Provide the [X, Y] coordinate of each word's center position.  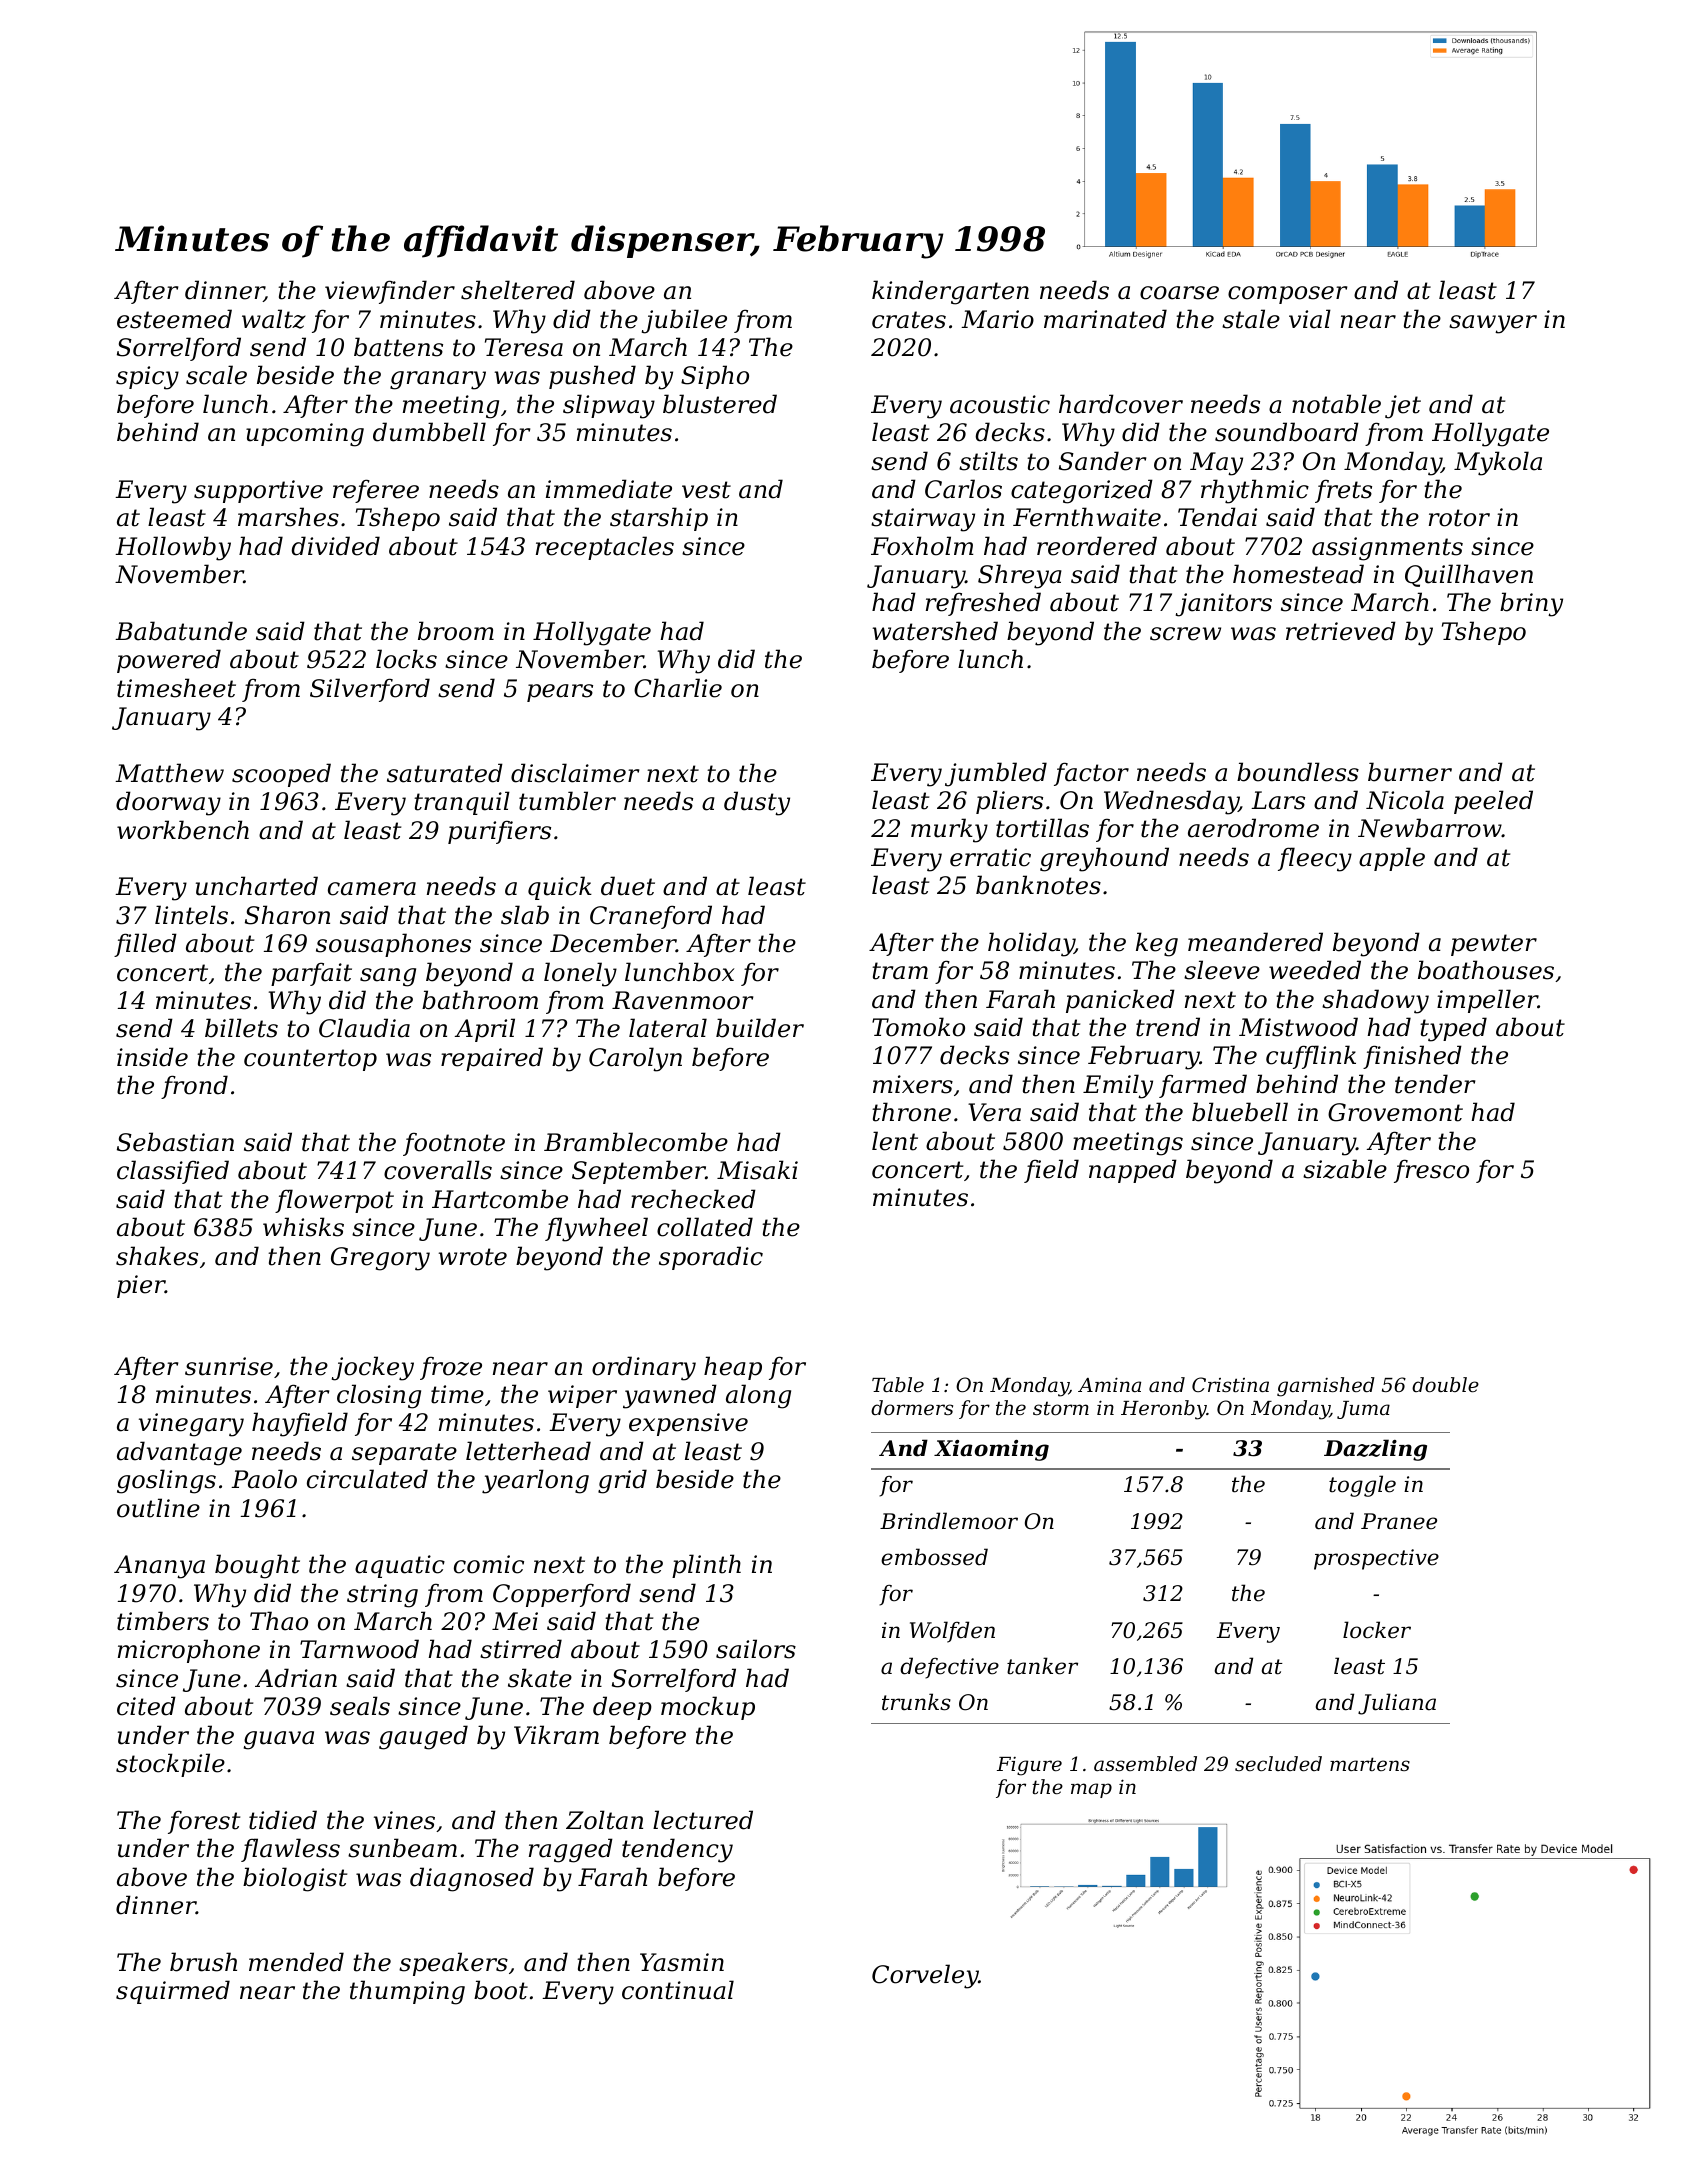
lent [895, 1141]
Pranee [1399, 1521]
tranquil [462, 803]
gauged [423, 1737]
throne [911, 1112]
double [1445, 1384]
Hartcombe [500, 1199]
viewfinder [390, 292]
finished [1412, 1057]
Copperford [562, 1595]
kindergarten [950, 292]
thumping [407, 1992]
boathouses [1486, 970]
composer [1287, 295]
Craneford [651, 917]
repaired [492, 1059]
